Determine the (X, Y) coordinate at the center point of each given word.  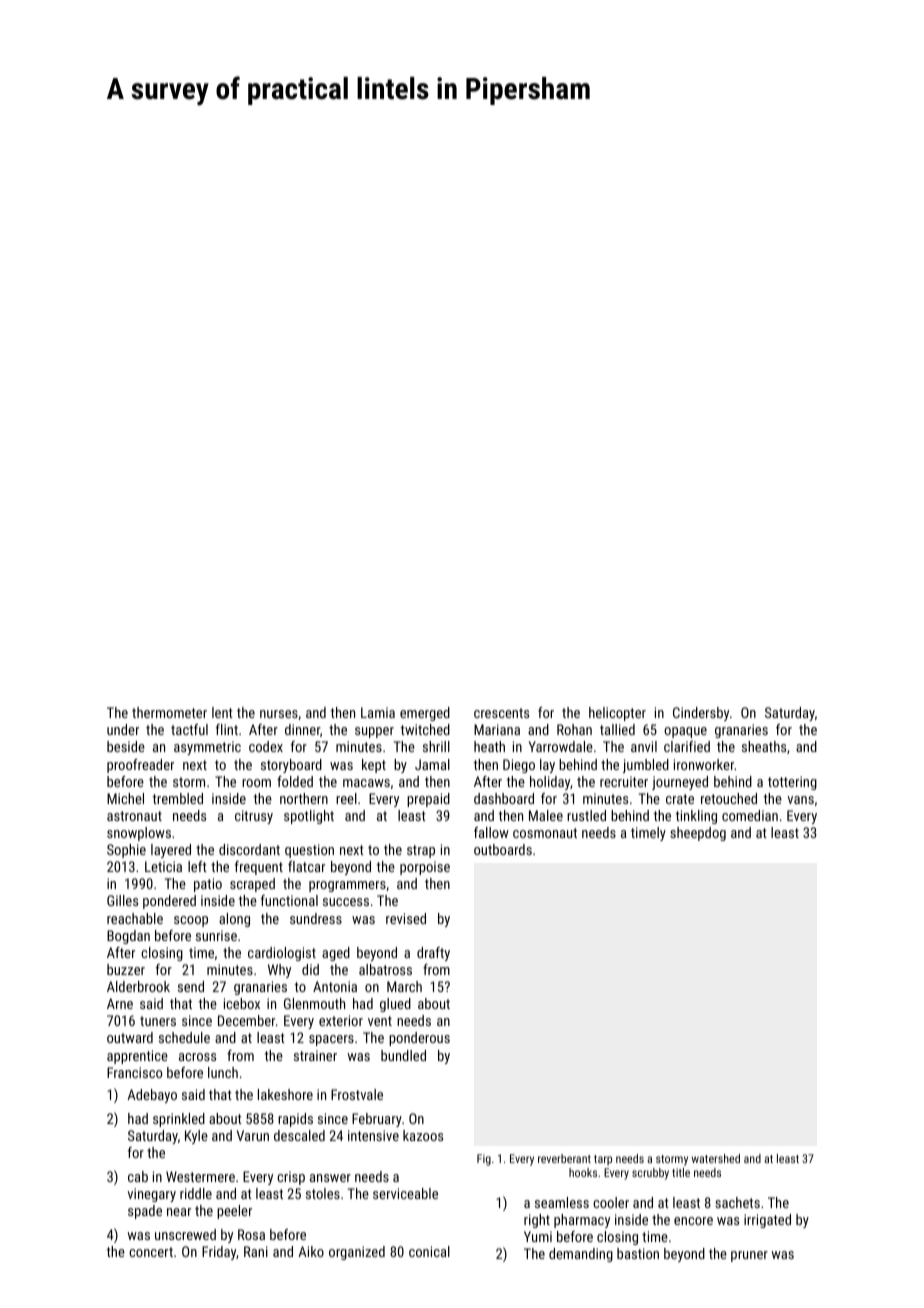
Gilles (122, 900)
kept (374, 766)
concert (151, 1252)
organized (357, 1253)
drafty (433, 954)
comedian (750, 815)
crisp (291, 1178)
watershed (716, 1158)
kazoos (423, 1135)
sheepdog (698, 834)
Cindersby (701, 714)
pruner (749, 1256)
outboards (503, 849)
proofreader (140, 766)
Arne (120, 1003)
